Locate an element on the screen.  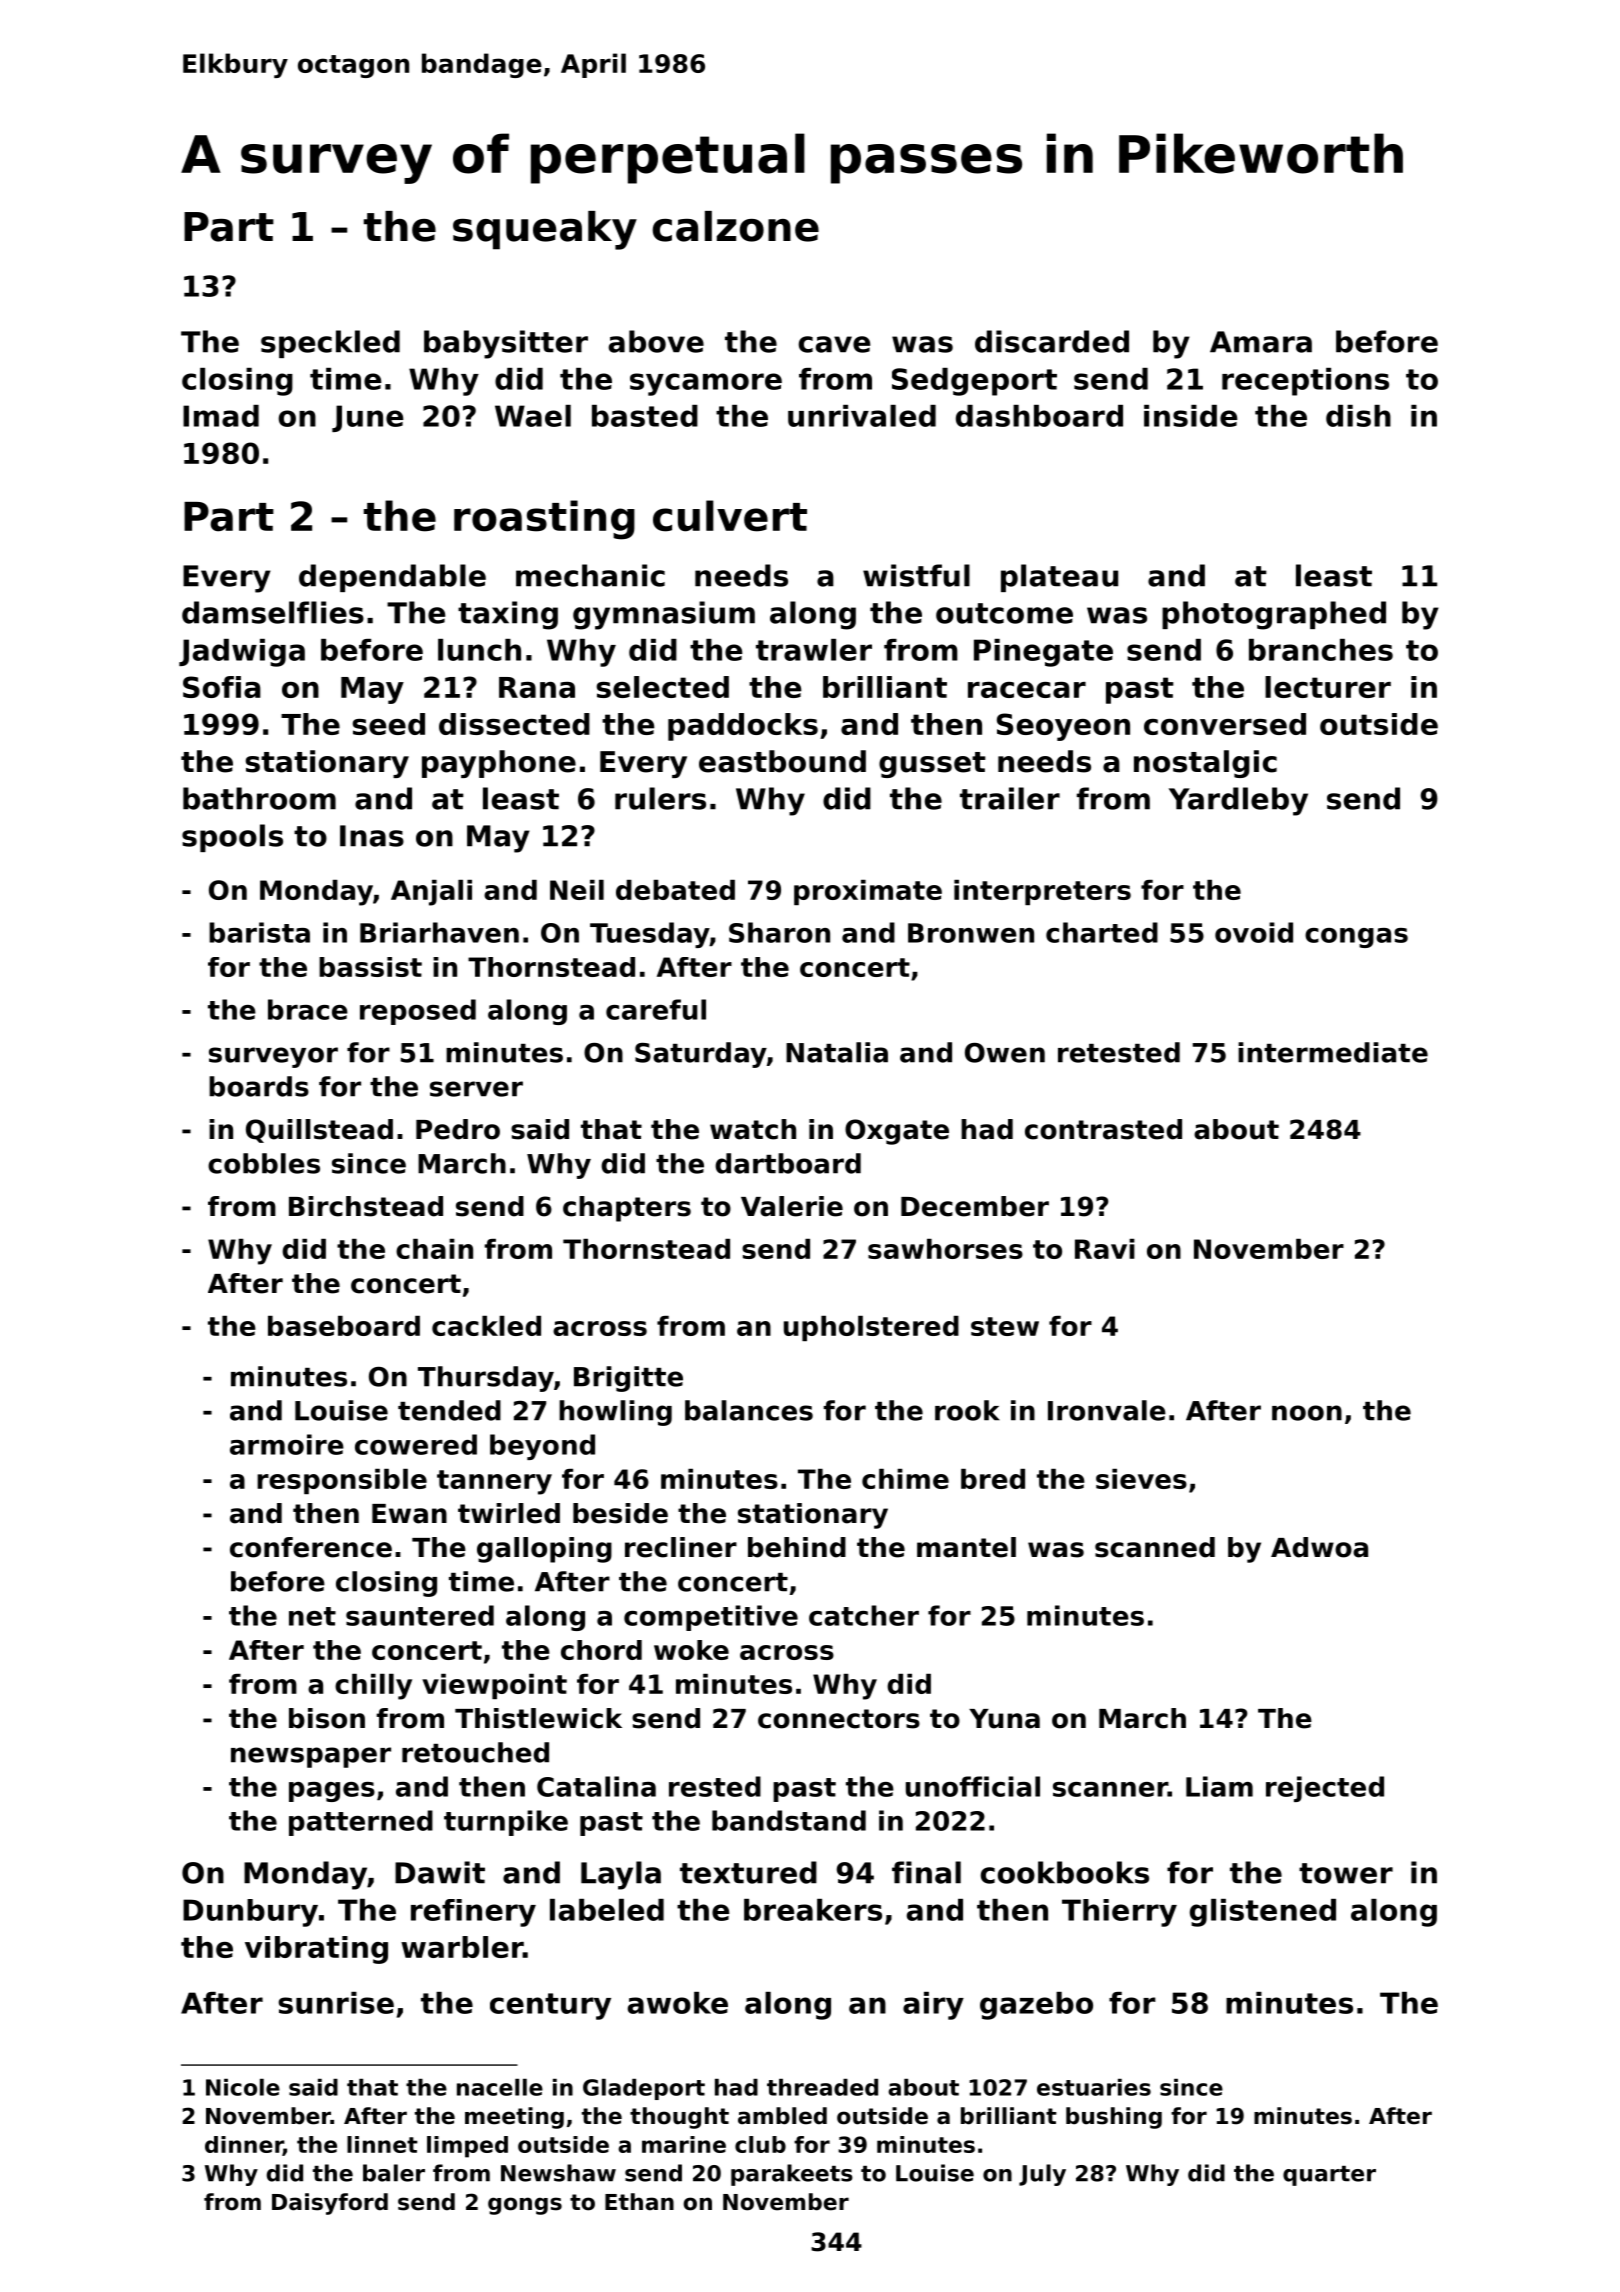
rook is located at coordinates (967, 1410).
